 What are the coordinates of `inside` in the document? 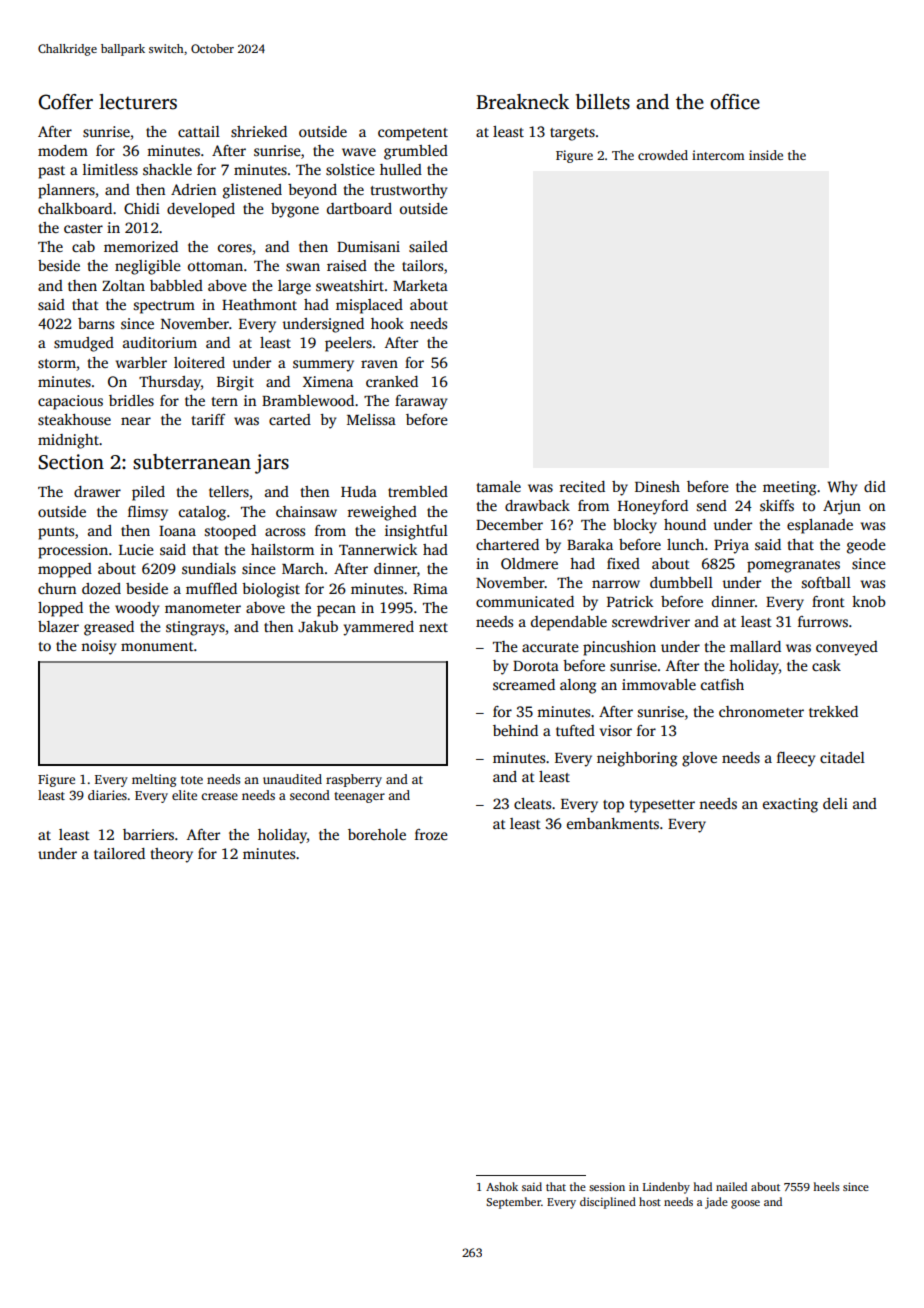 It's located at (766, 155).
